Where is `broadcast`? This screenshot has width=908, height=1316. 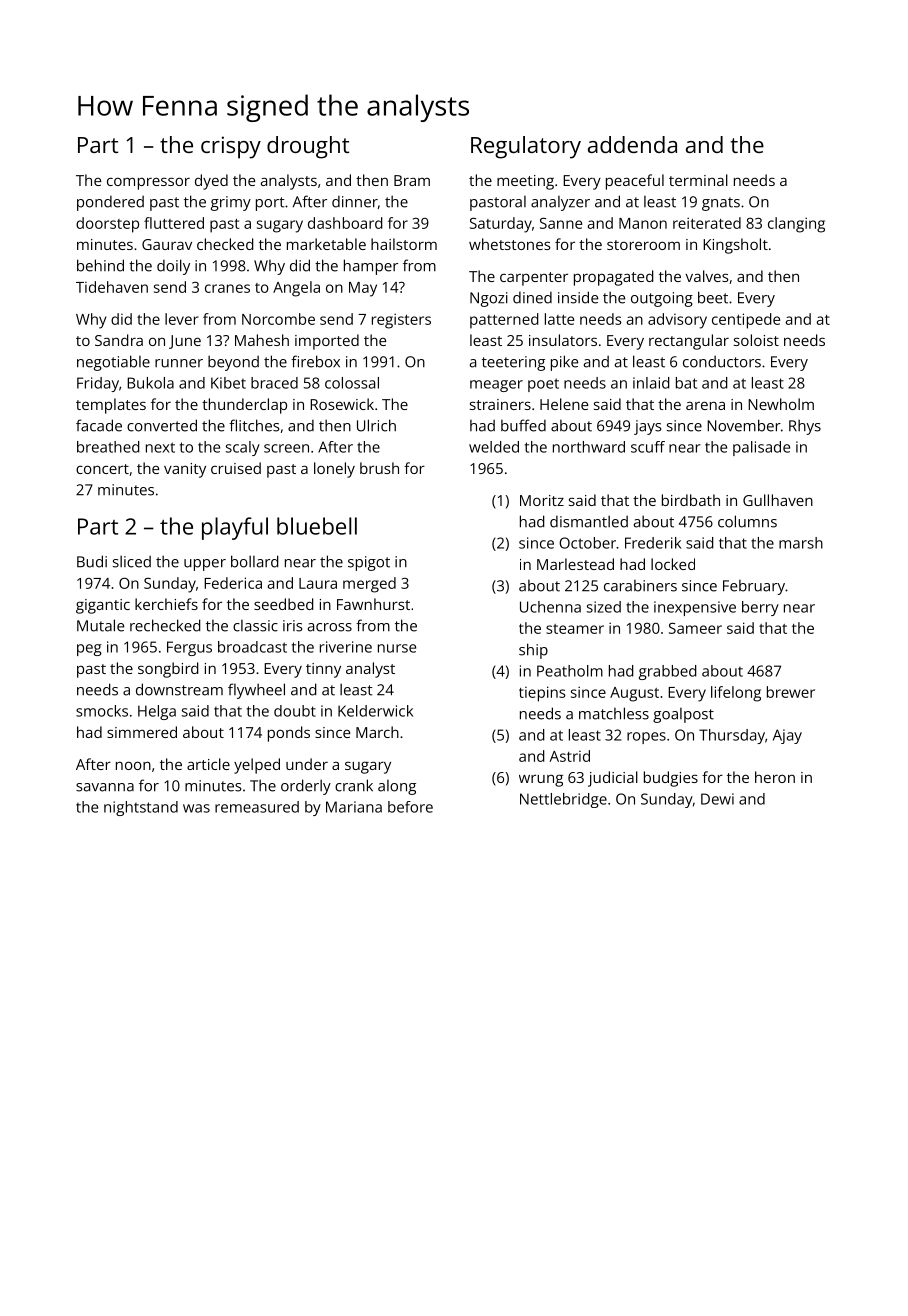
broadcast is located at coordinates (252, 647).
